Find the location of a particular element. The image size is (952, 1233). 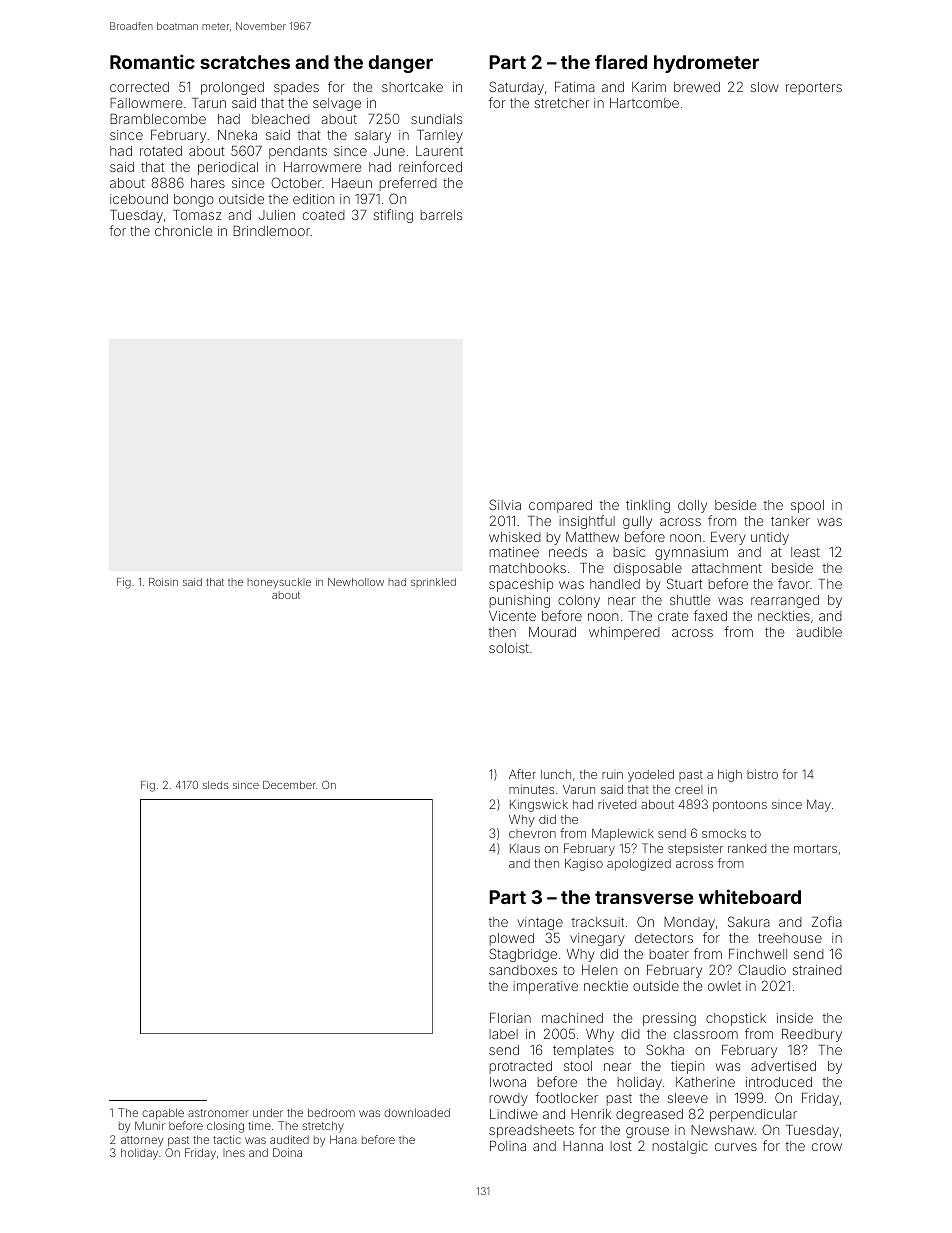

Brindlemoor is located at coordinates (271, 231).
